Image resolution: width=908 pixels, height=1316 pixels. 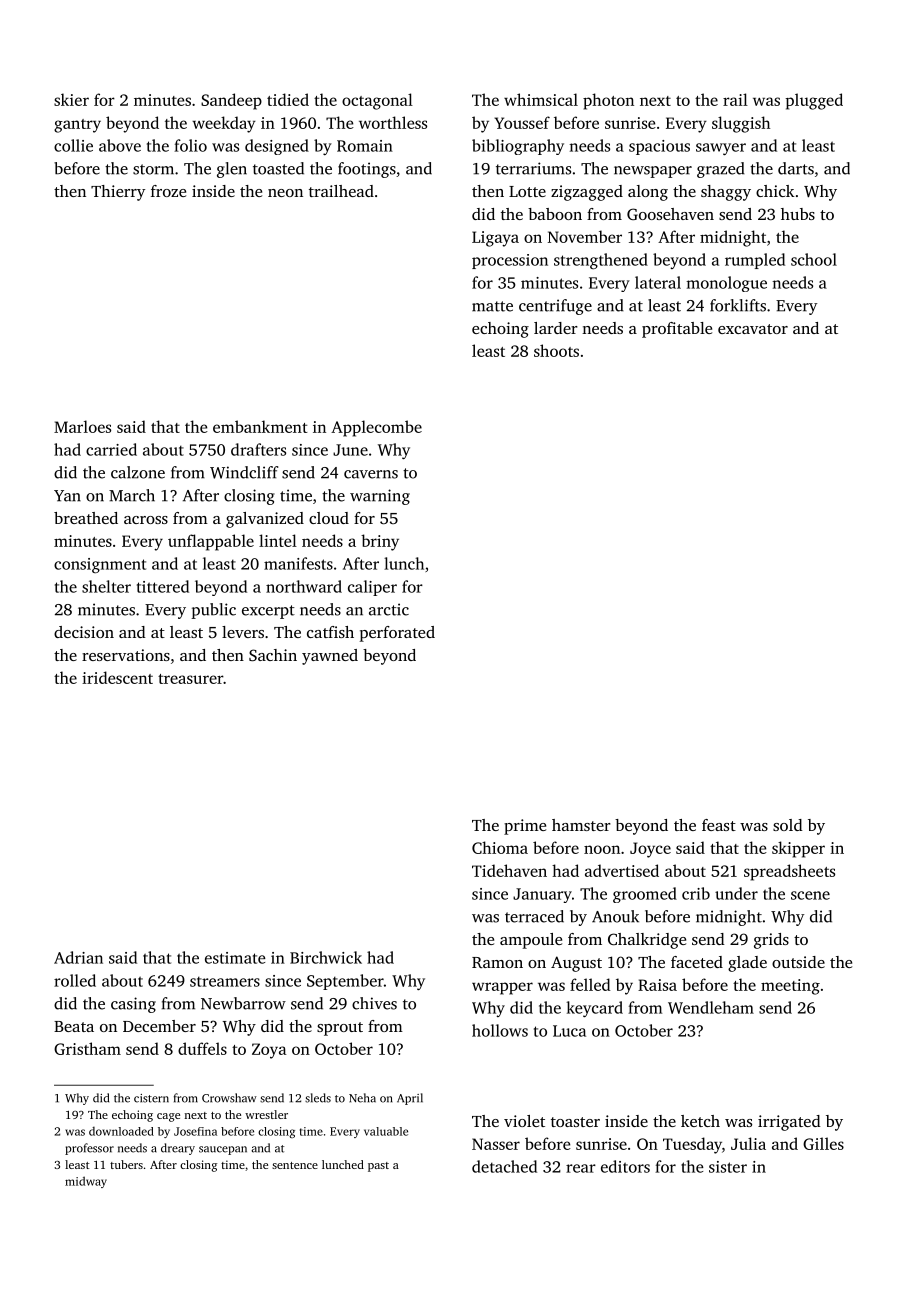 What do you see at coordinates (755, 261) in the image?
I see `rumpled` at bounding box center [755, 261].
